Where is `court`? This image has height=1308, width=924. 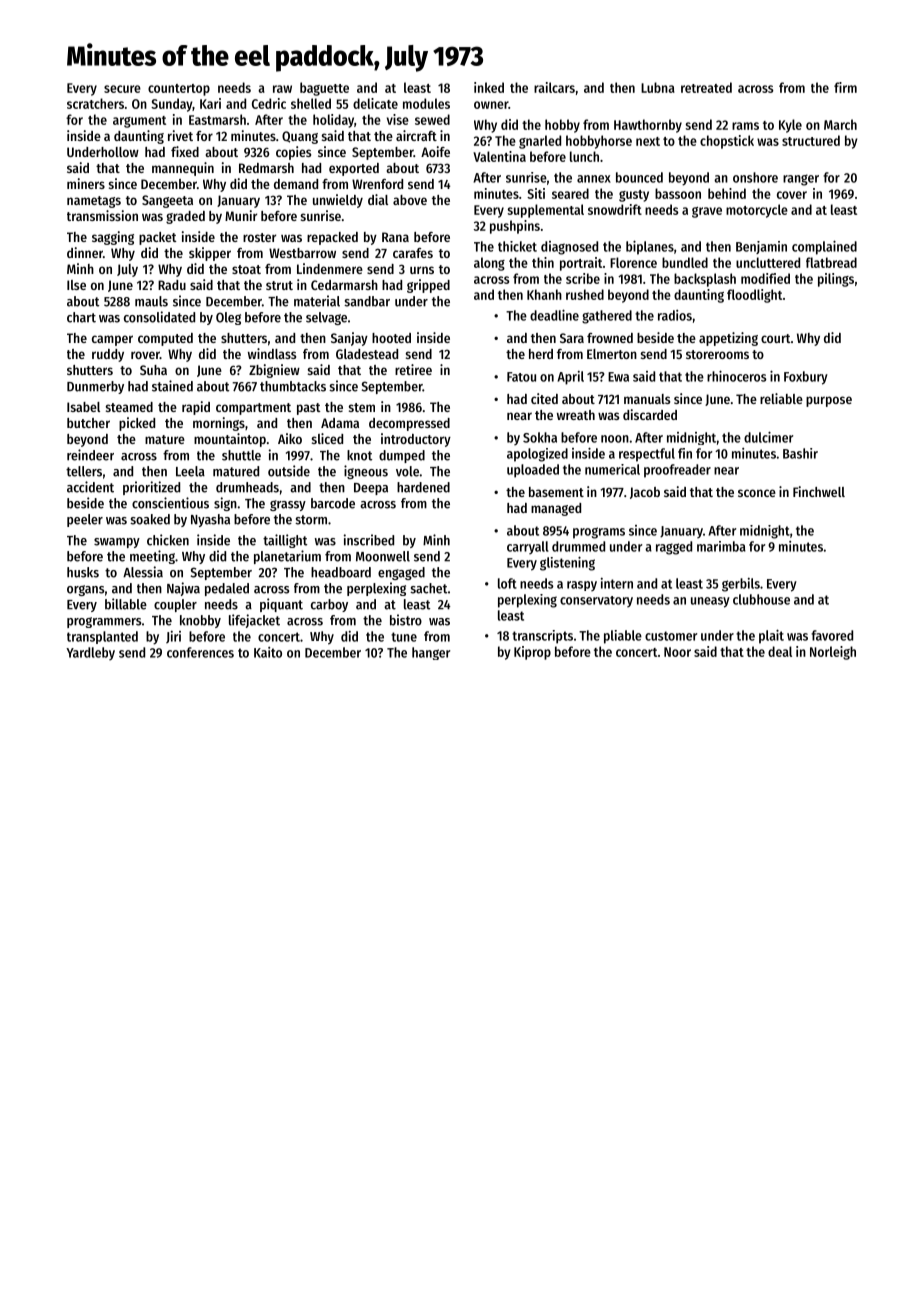 court is located at coordinates (775, 338).
